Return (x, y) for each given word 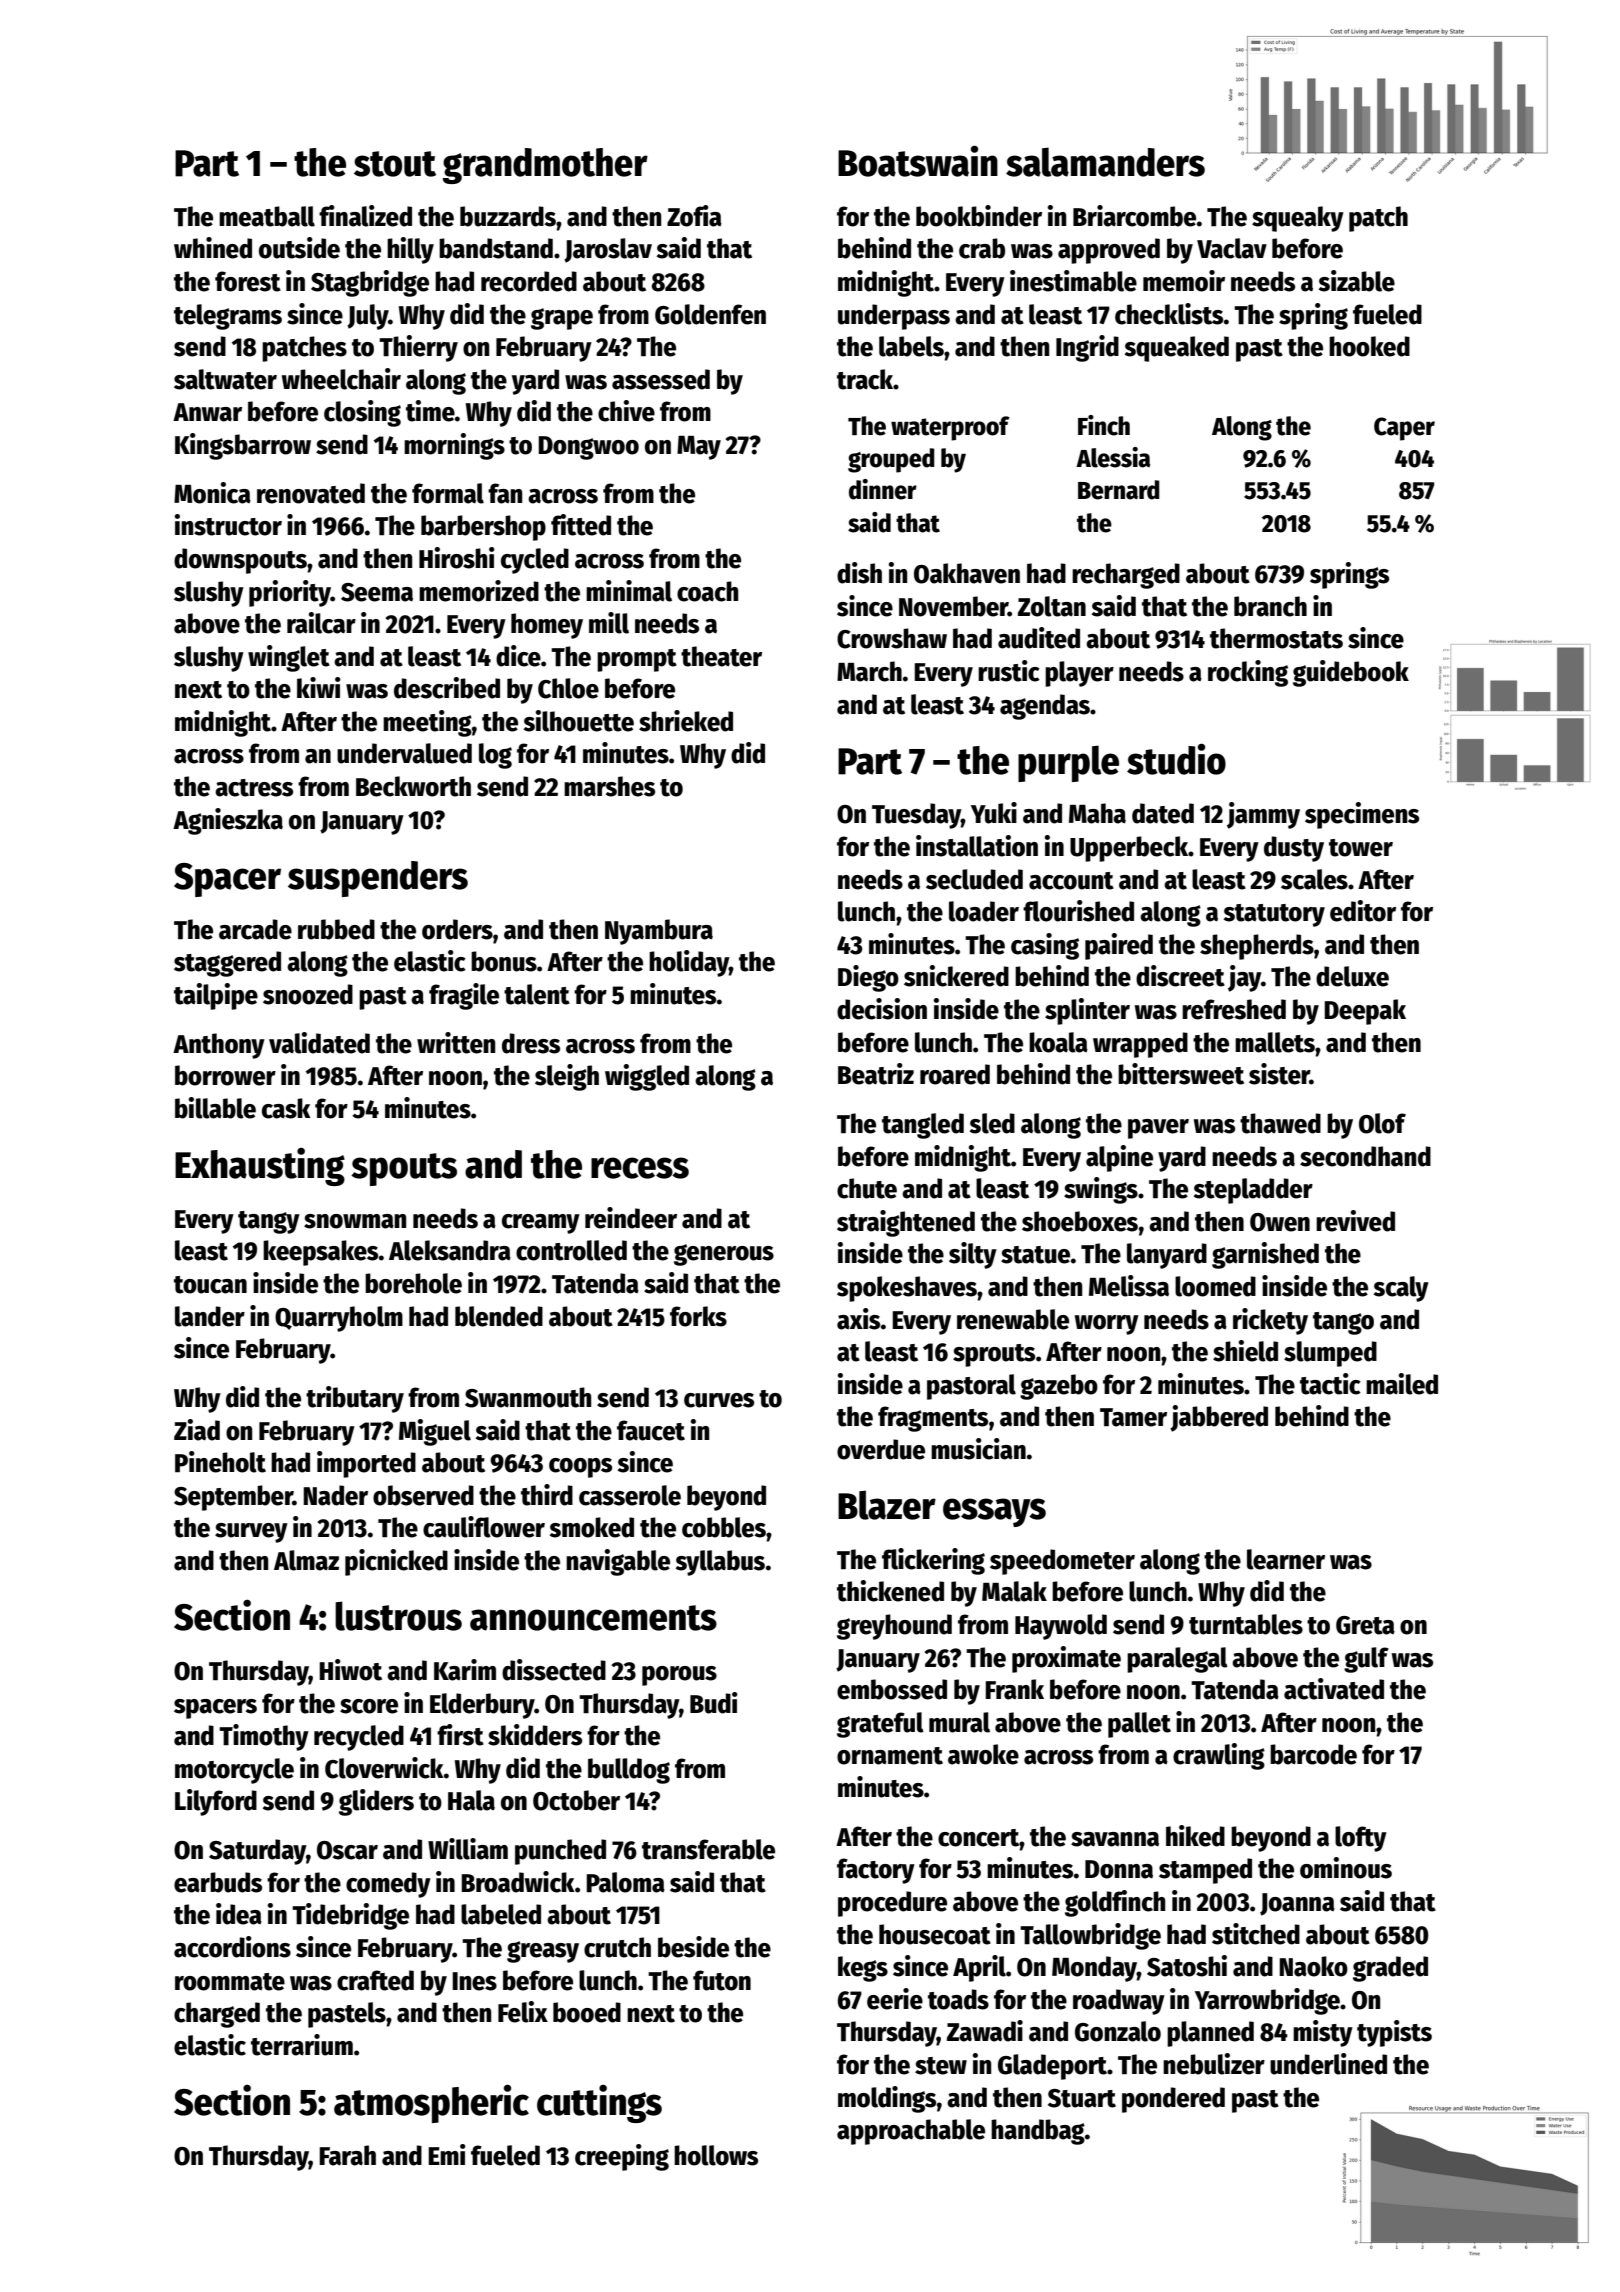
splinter (1087, 1011)
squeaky (1298, 219)
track (865, 379)
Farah (347, 2155)
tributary (355, 1399)
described (447, 688)
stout (395, 164)
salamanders (1105, 162)
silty (973, 1255)
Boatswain (918, 161)
